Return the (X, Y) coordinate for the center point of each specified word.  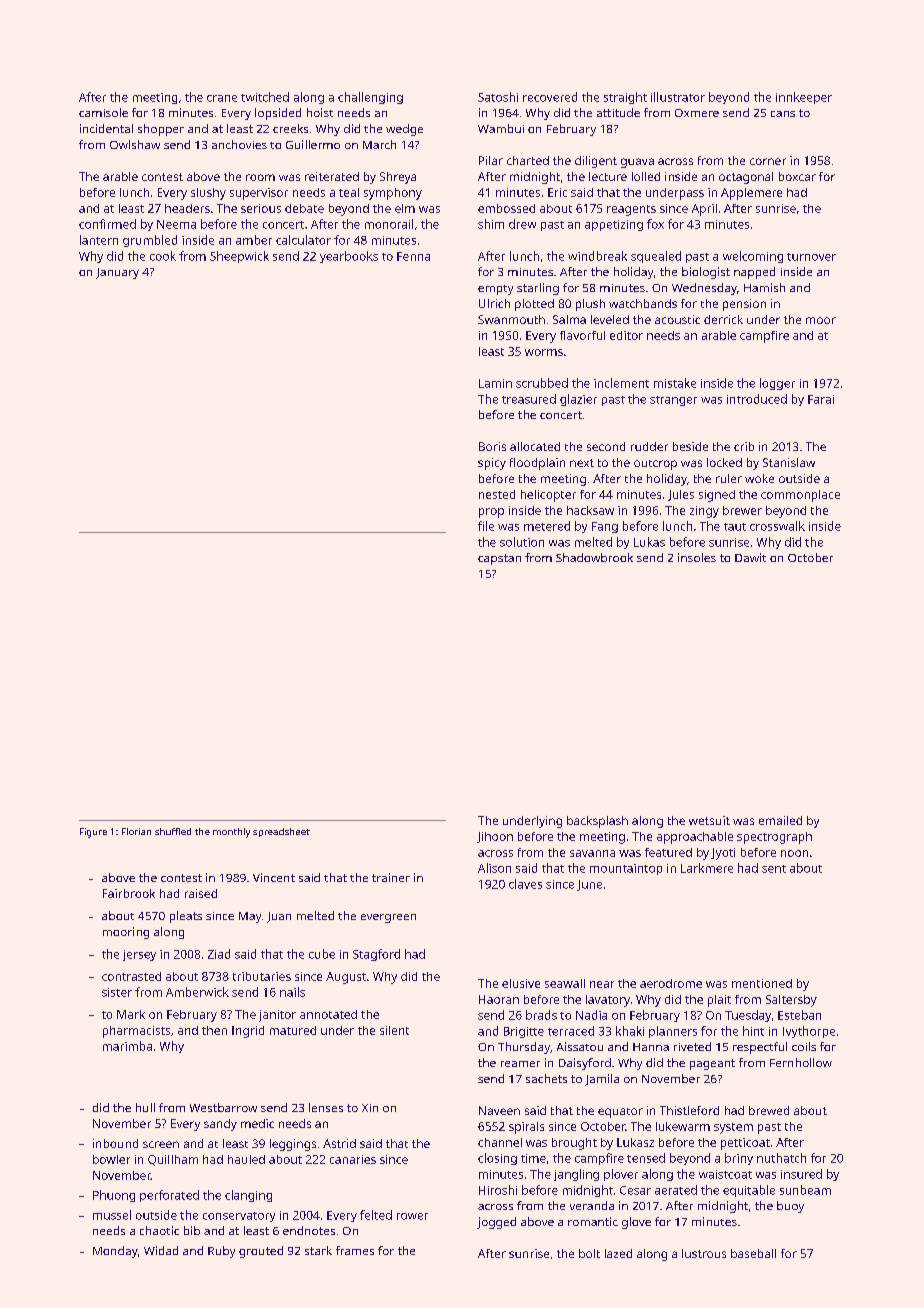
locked (724, 462)
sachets (546, 1078)
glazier (578, 400)
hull (145, 1107)
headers (187, 208)
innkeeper (804, 98)
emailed (780, 820)
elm (405, 208)
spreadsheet (281, 832)
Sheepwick (239, 257)
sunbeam (805, 1190)
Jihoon (495, 837)
